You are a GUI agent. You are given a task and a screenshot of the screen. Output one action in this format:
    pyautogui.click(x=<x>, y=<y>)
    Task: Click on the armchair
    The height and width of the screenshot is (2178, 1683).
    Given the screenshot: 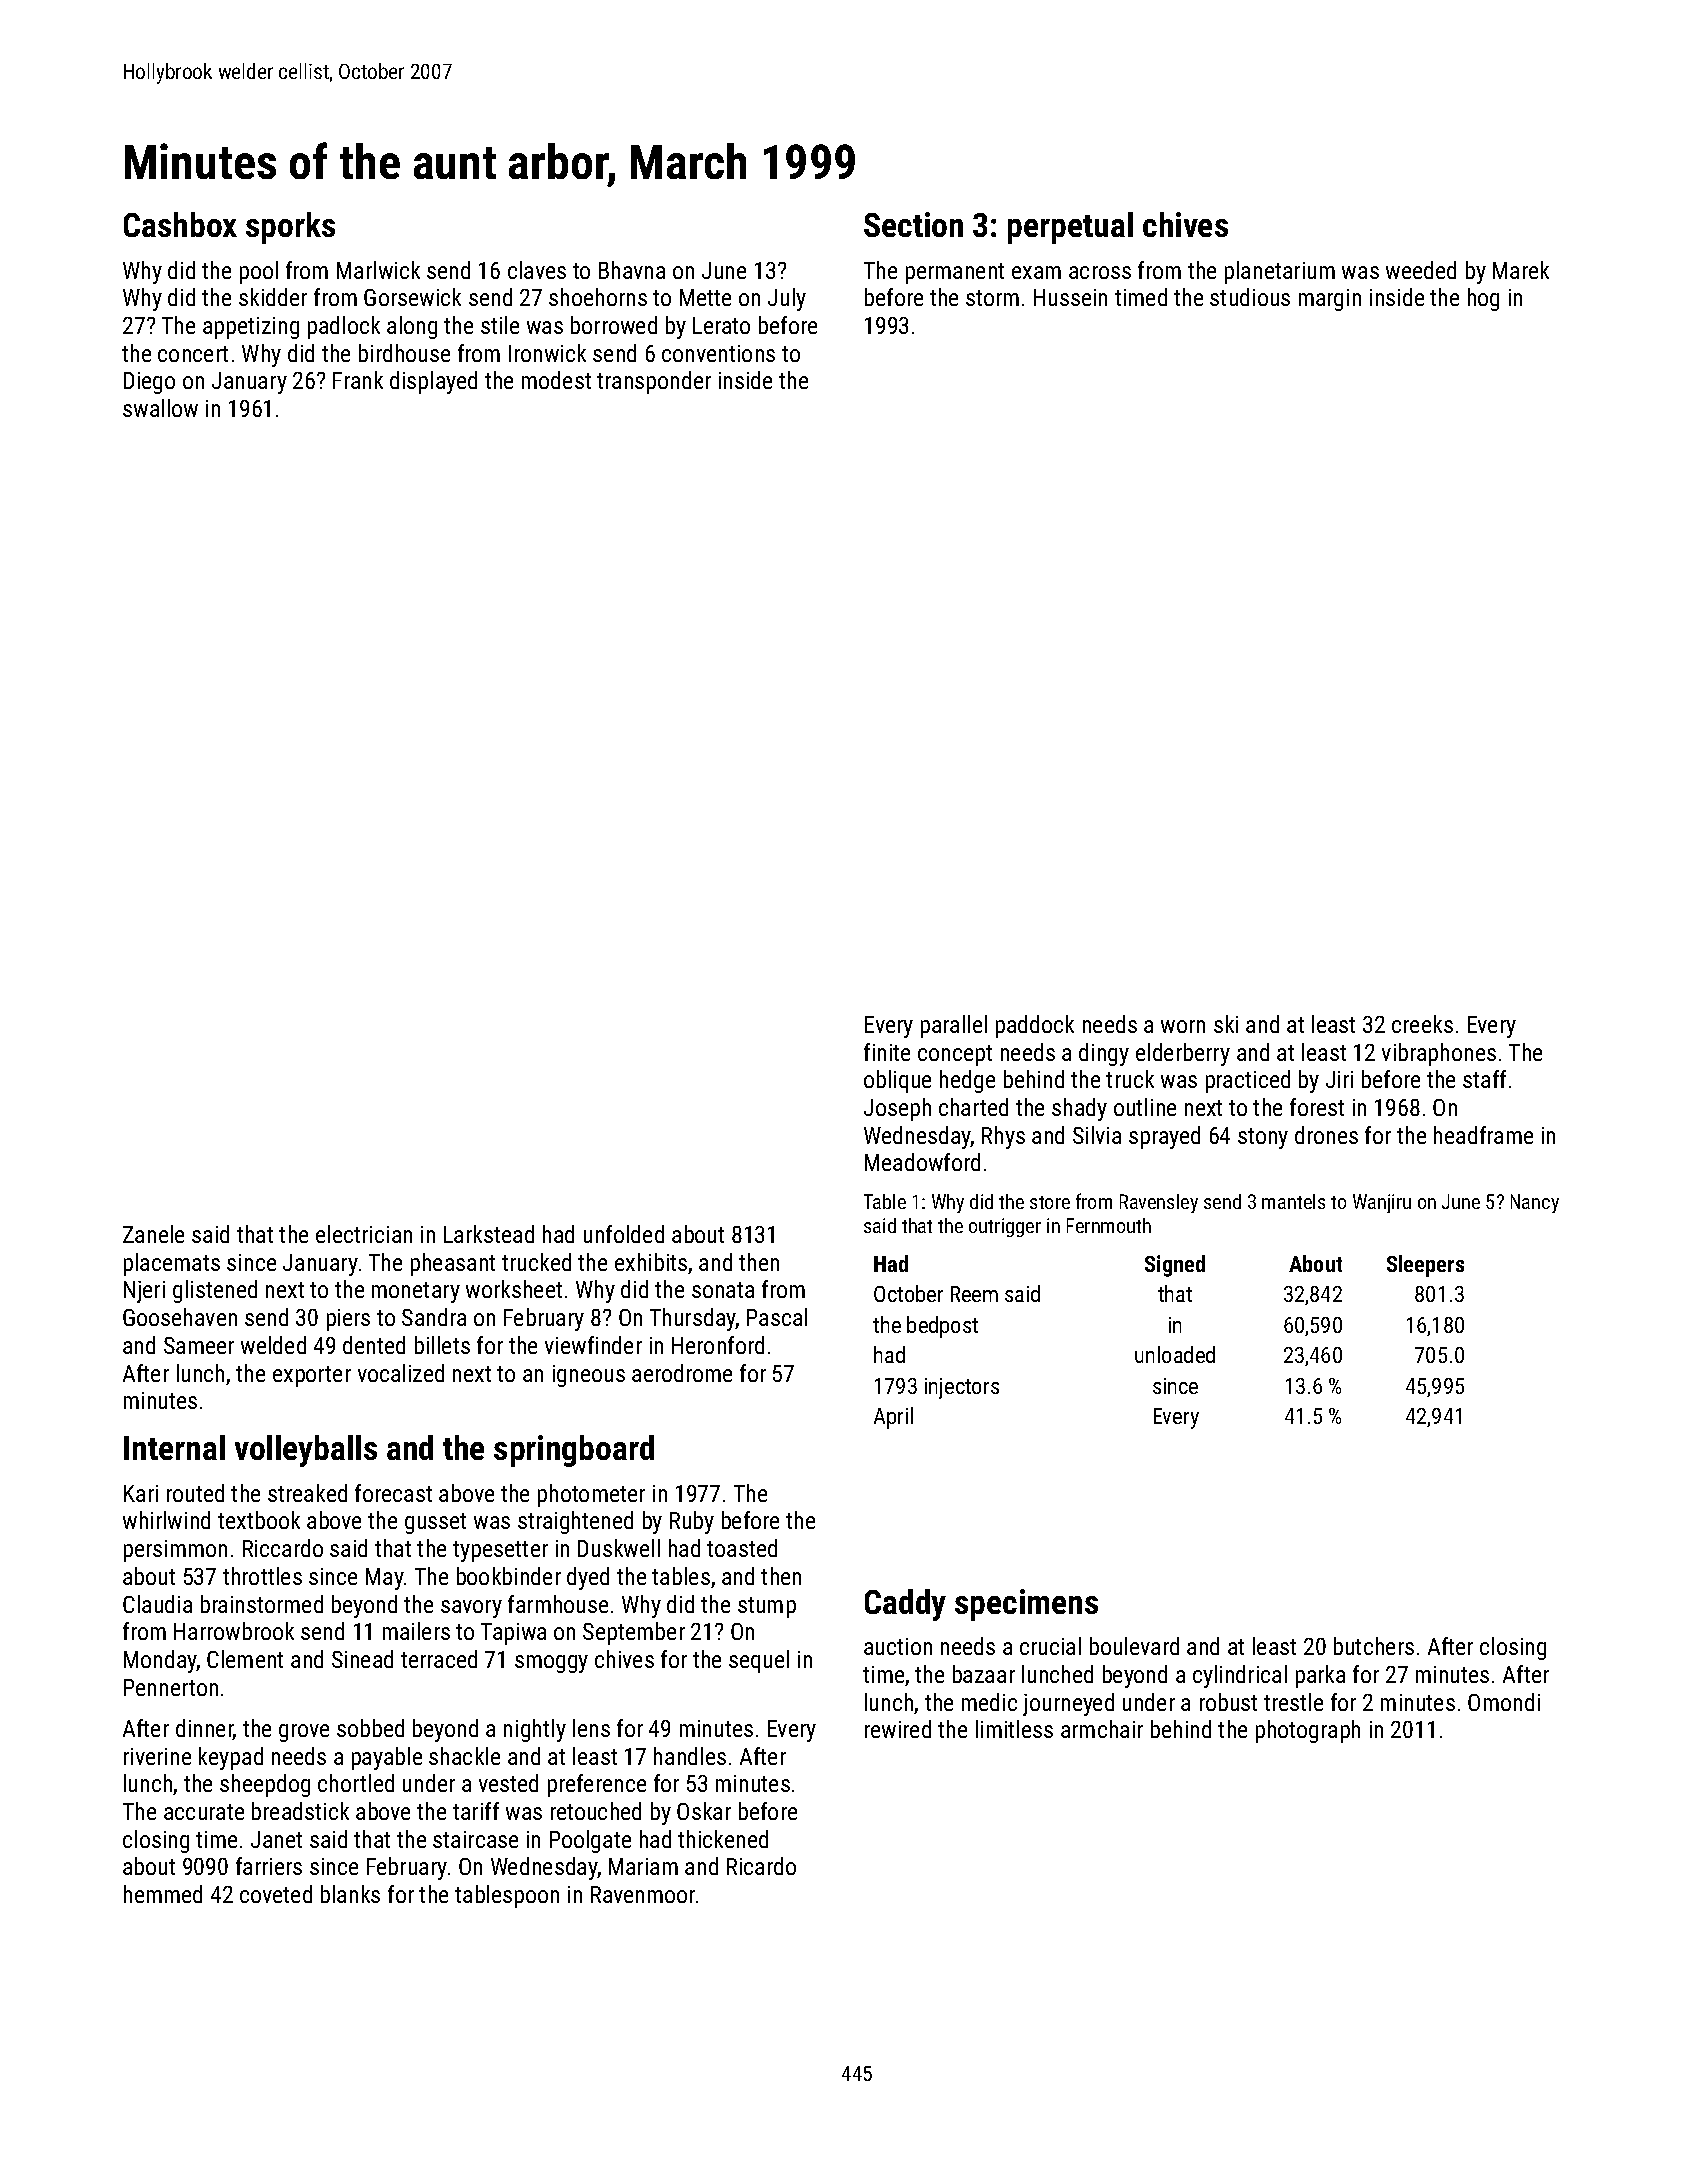 What is the action you would take?
    pyautogui.click(x=1102, y=1729)
